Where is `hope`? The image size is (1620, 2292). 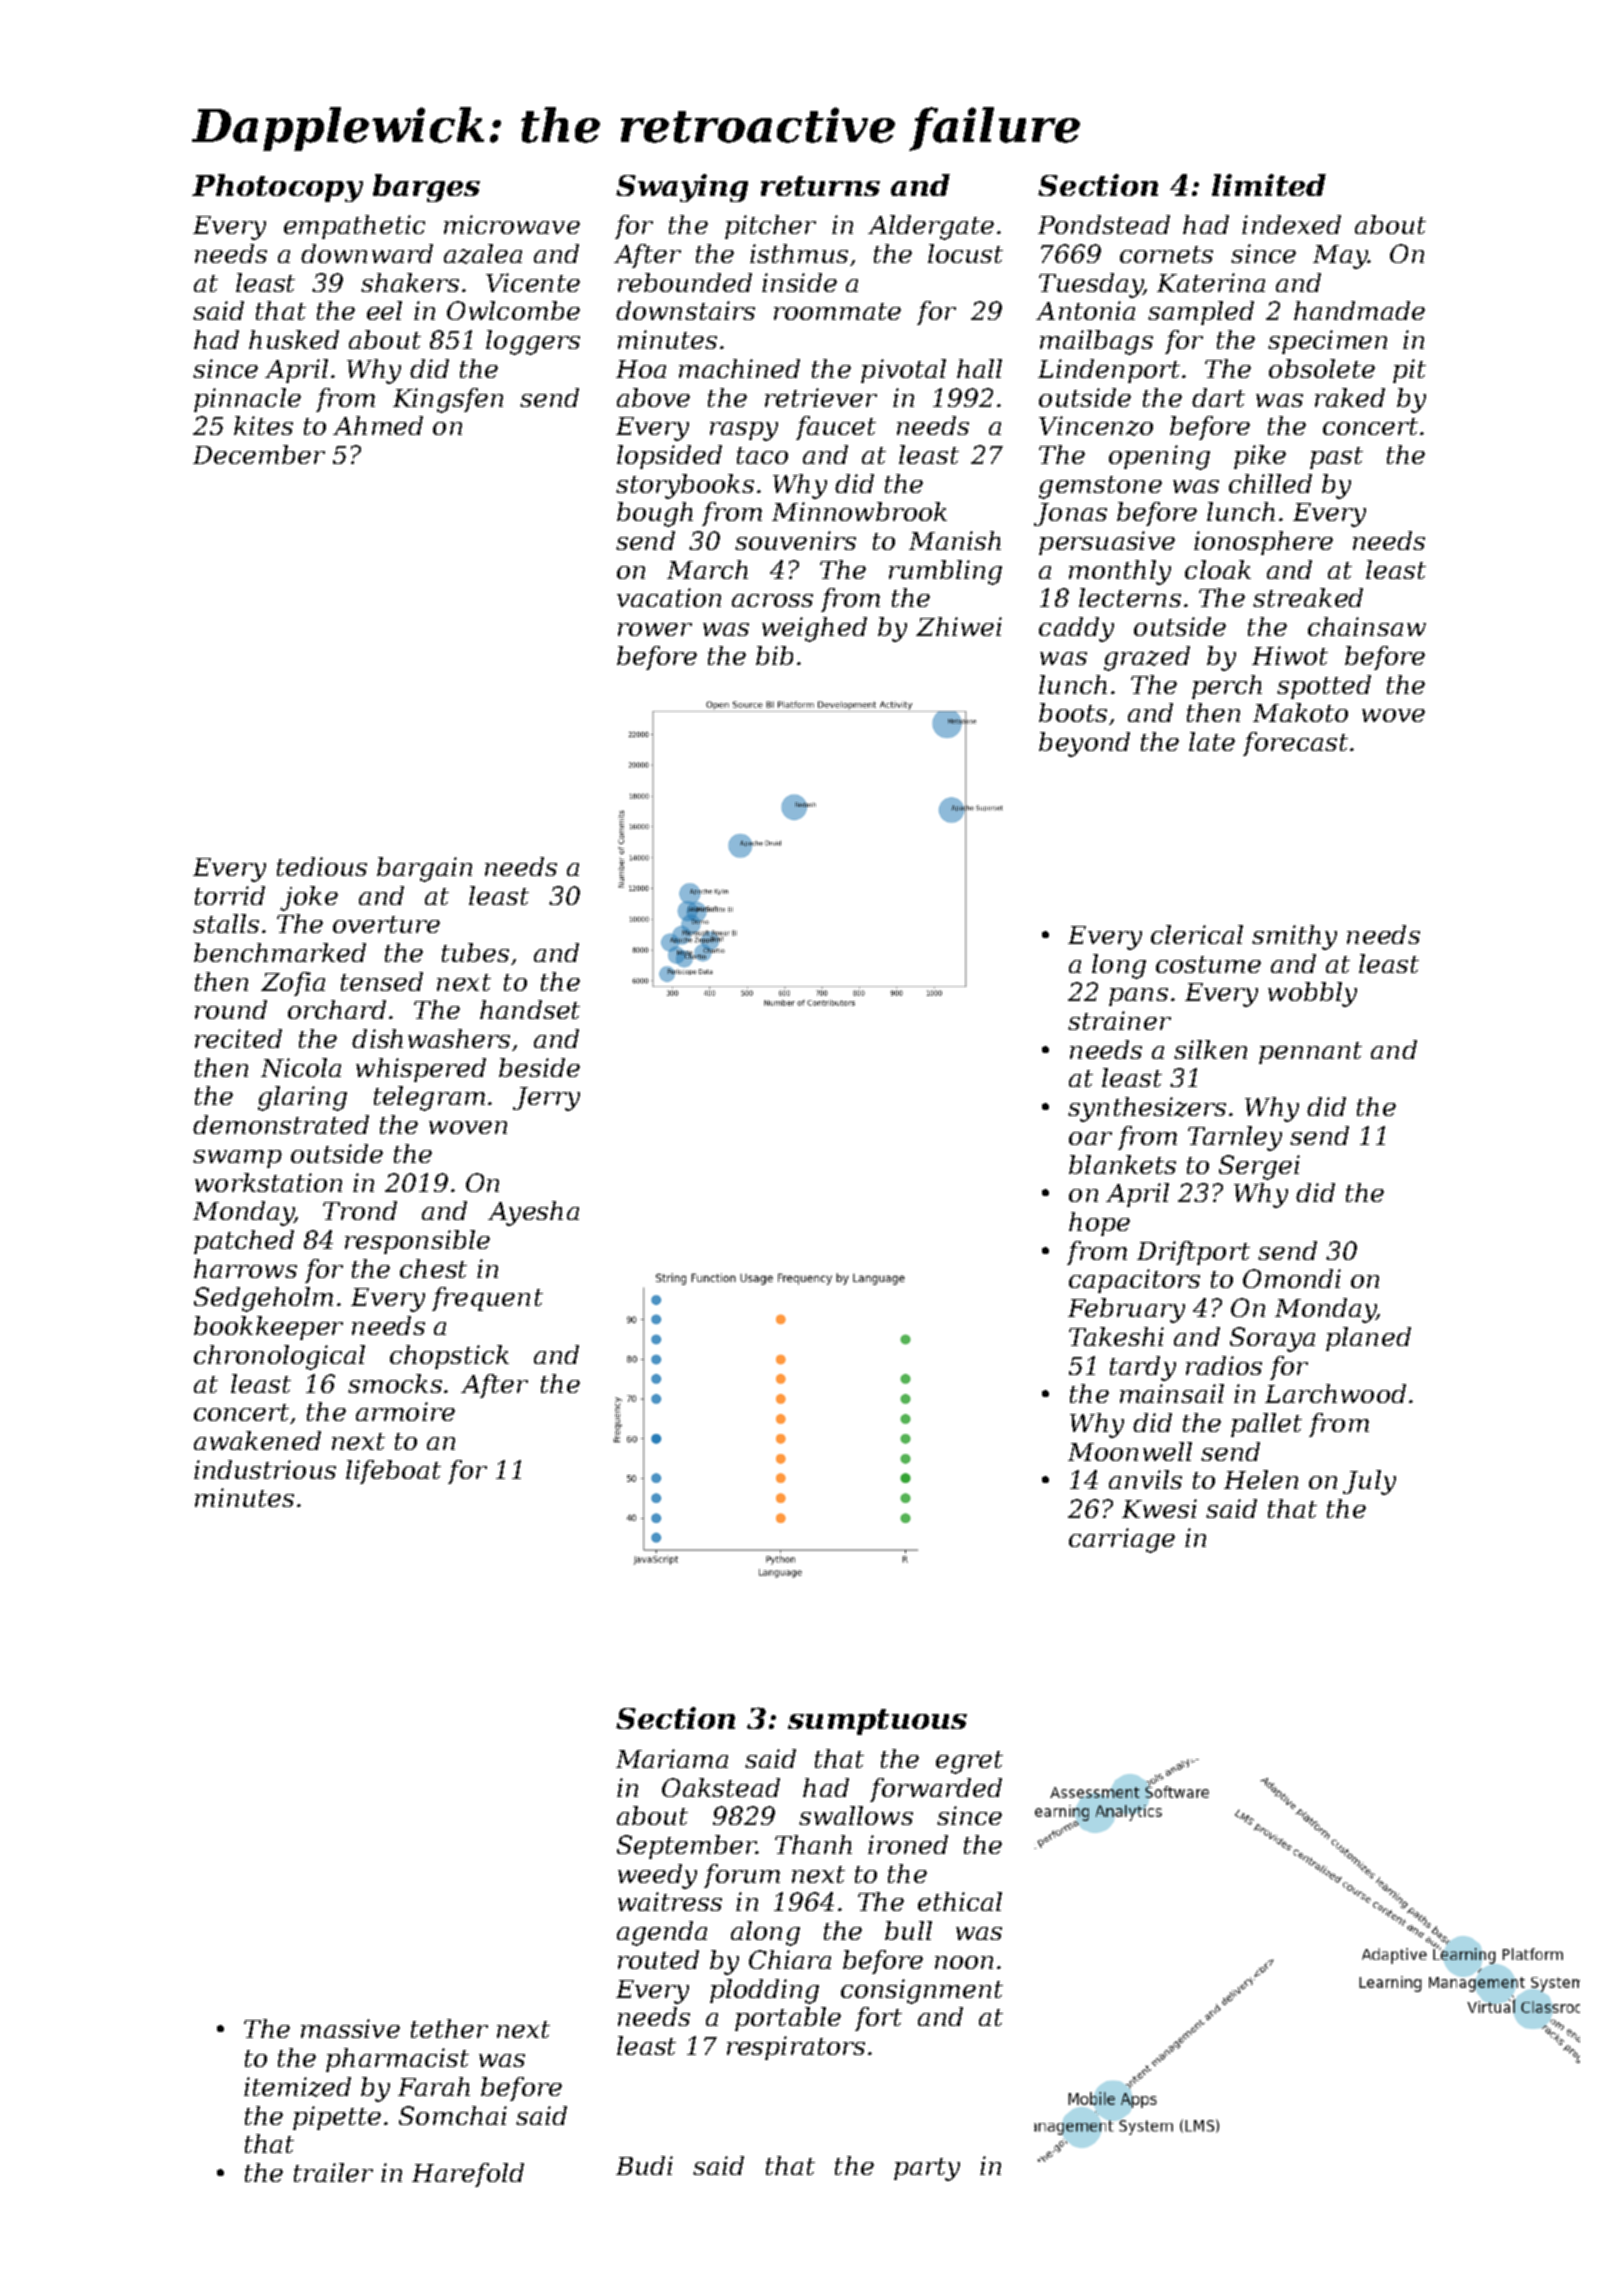 hope is located at coordinates (1099, 1224).
